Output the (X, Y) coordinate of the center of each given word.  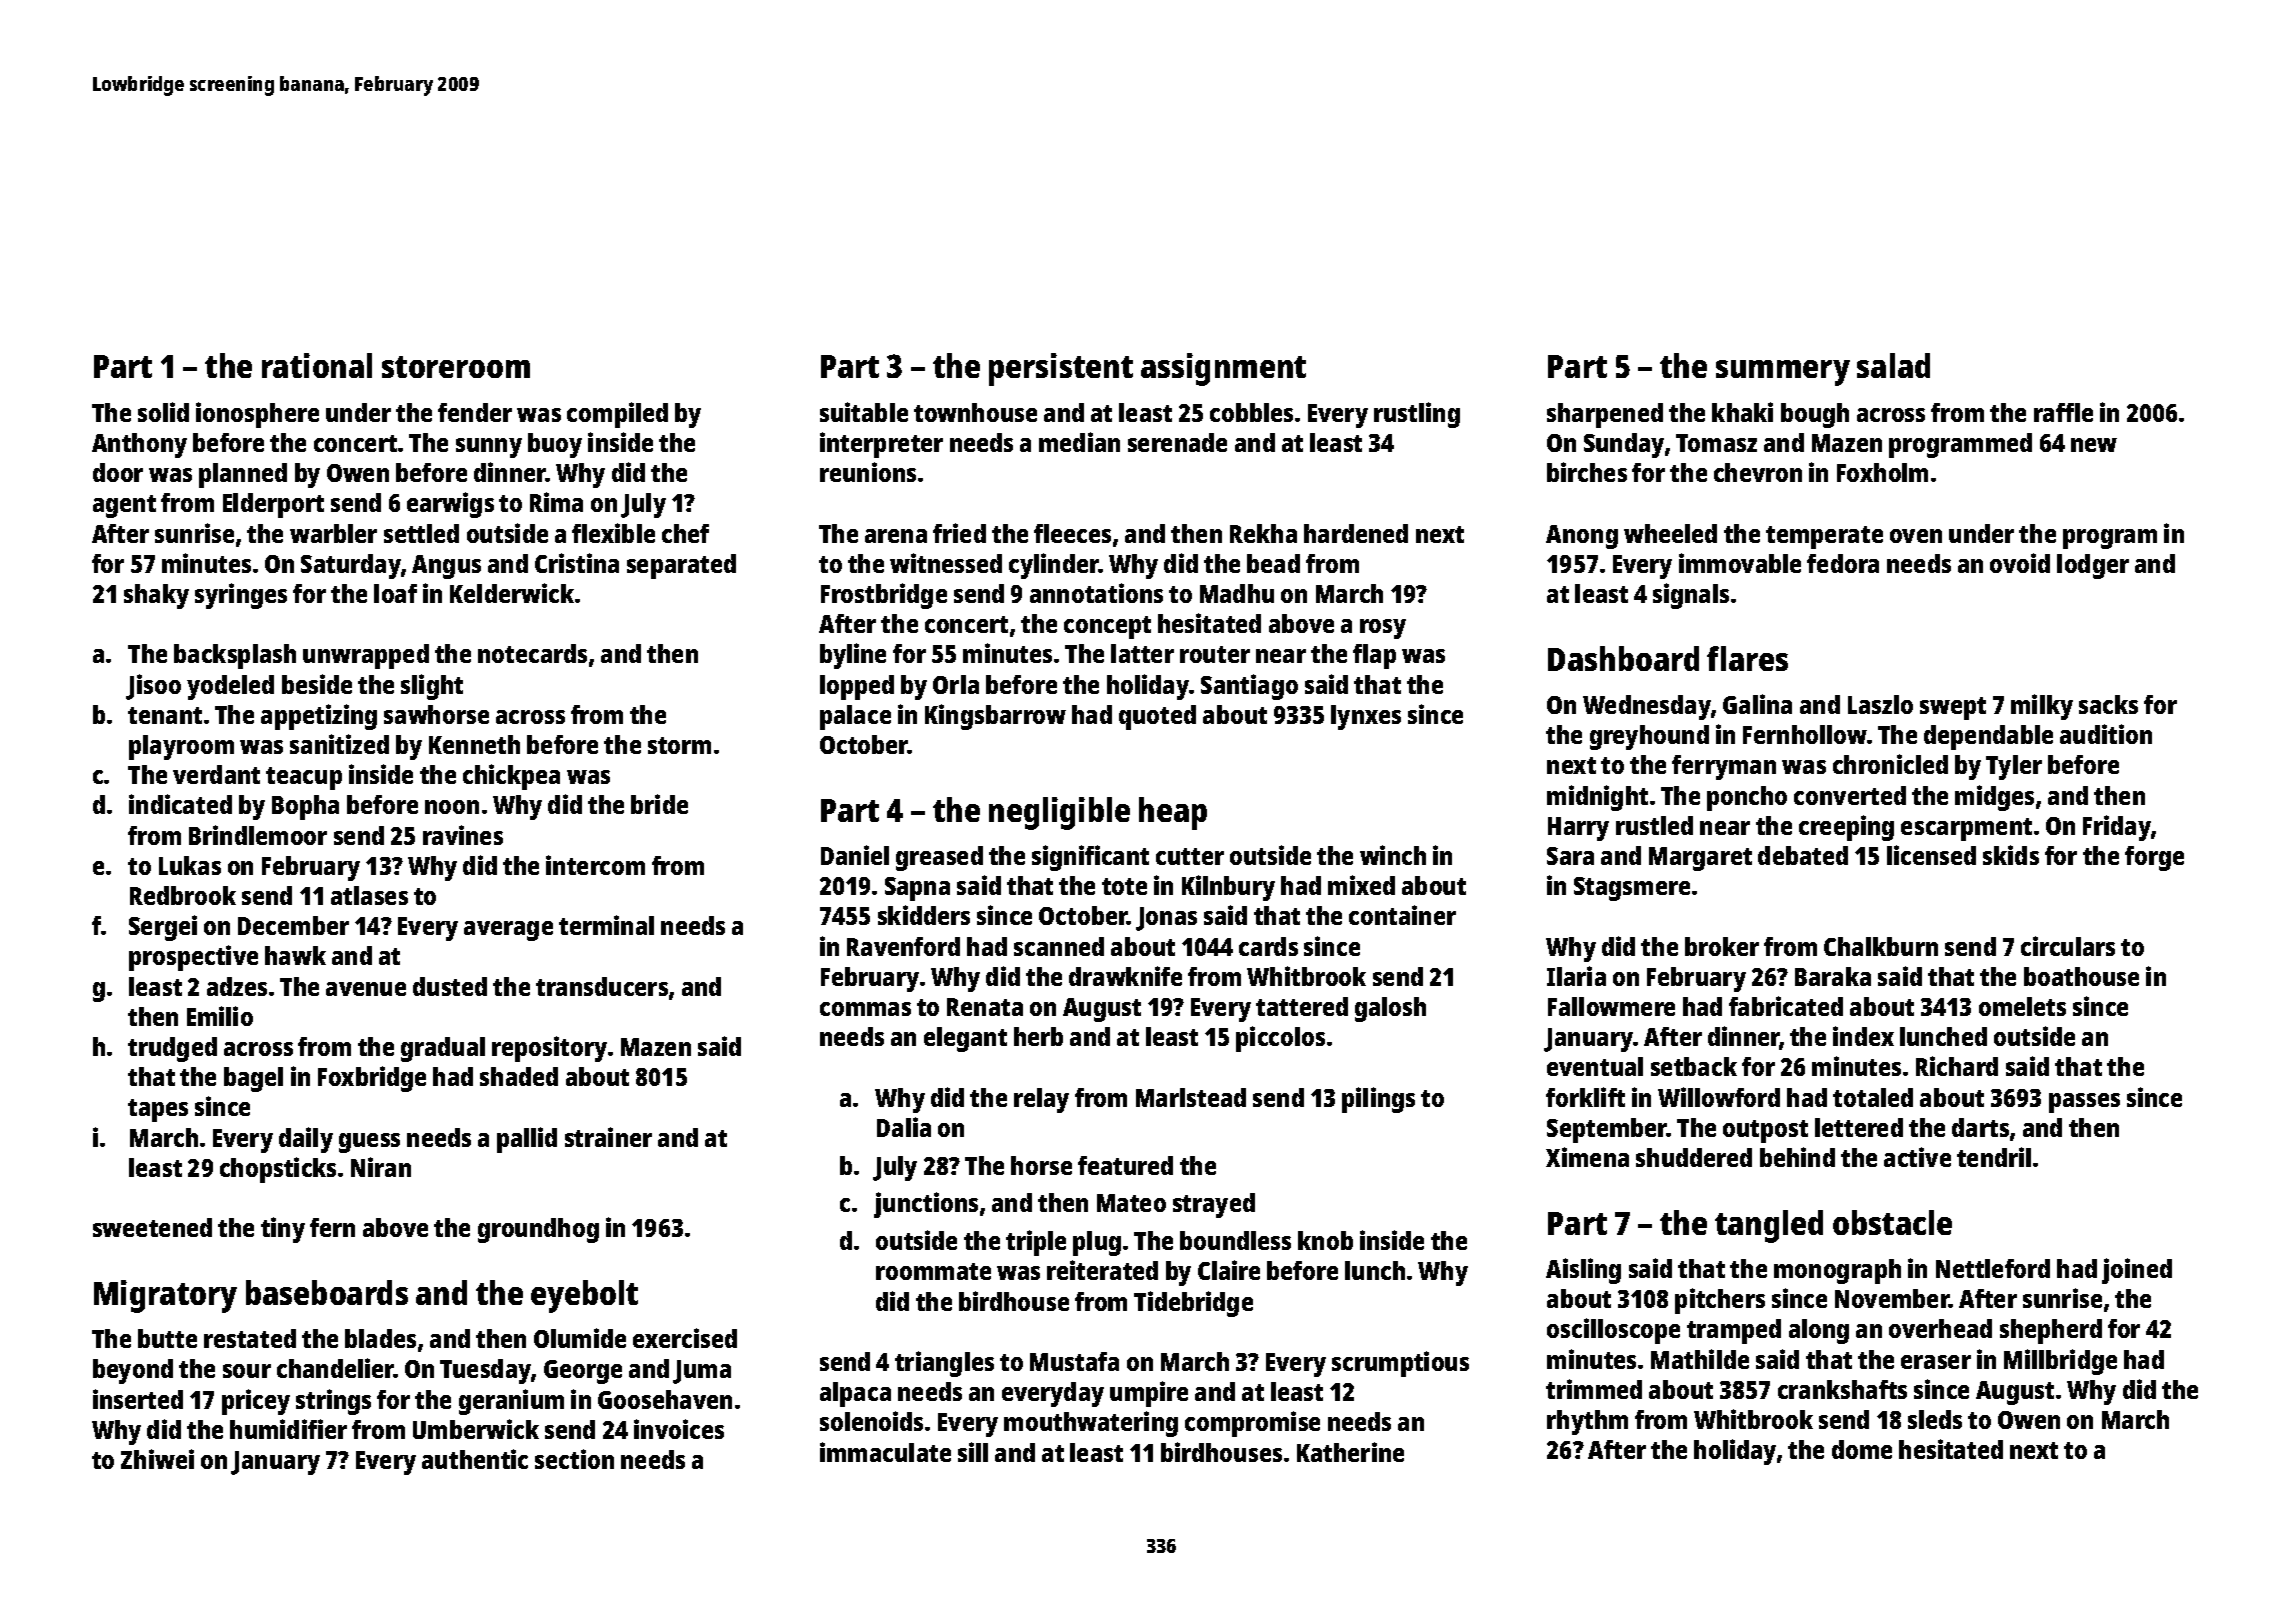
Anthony (139, 445)
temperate (1824, 537)
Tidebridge (1193, 1304)
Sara (1570, 856)
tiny (283, 1230)
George (583, 1372)
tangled (1769, 1226)
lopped (857, 687)
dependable (1988, 737)
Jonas (1166, 919)
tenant (165, 715)
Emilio (220, 1016)
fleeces (1072, 533)
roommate (933, 1271)
